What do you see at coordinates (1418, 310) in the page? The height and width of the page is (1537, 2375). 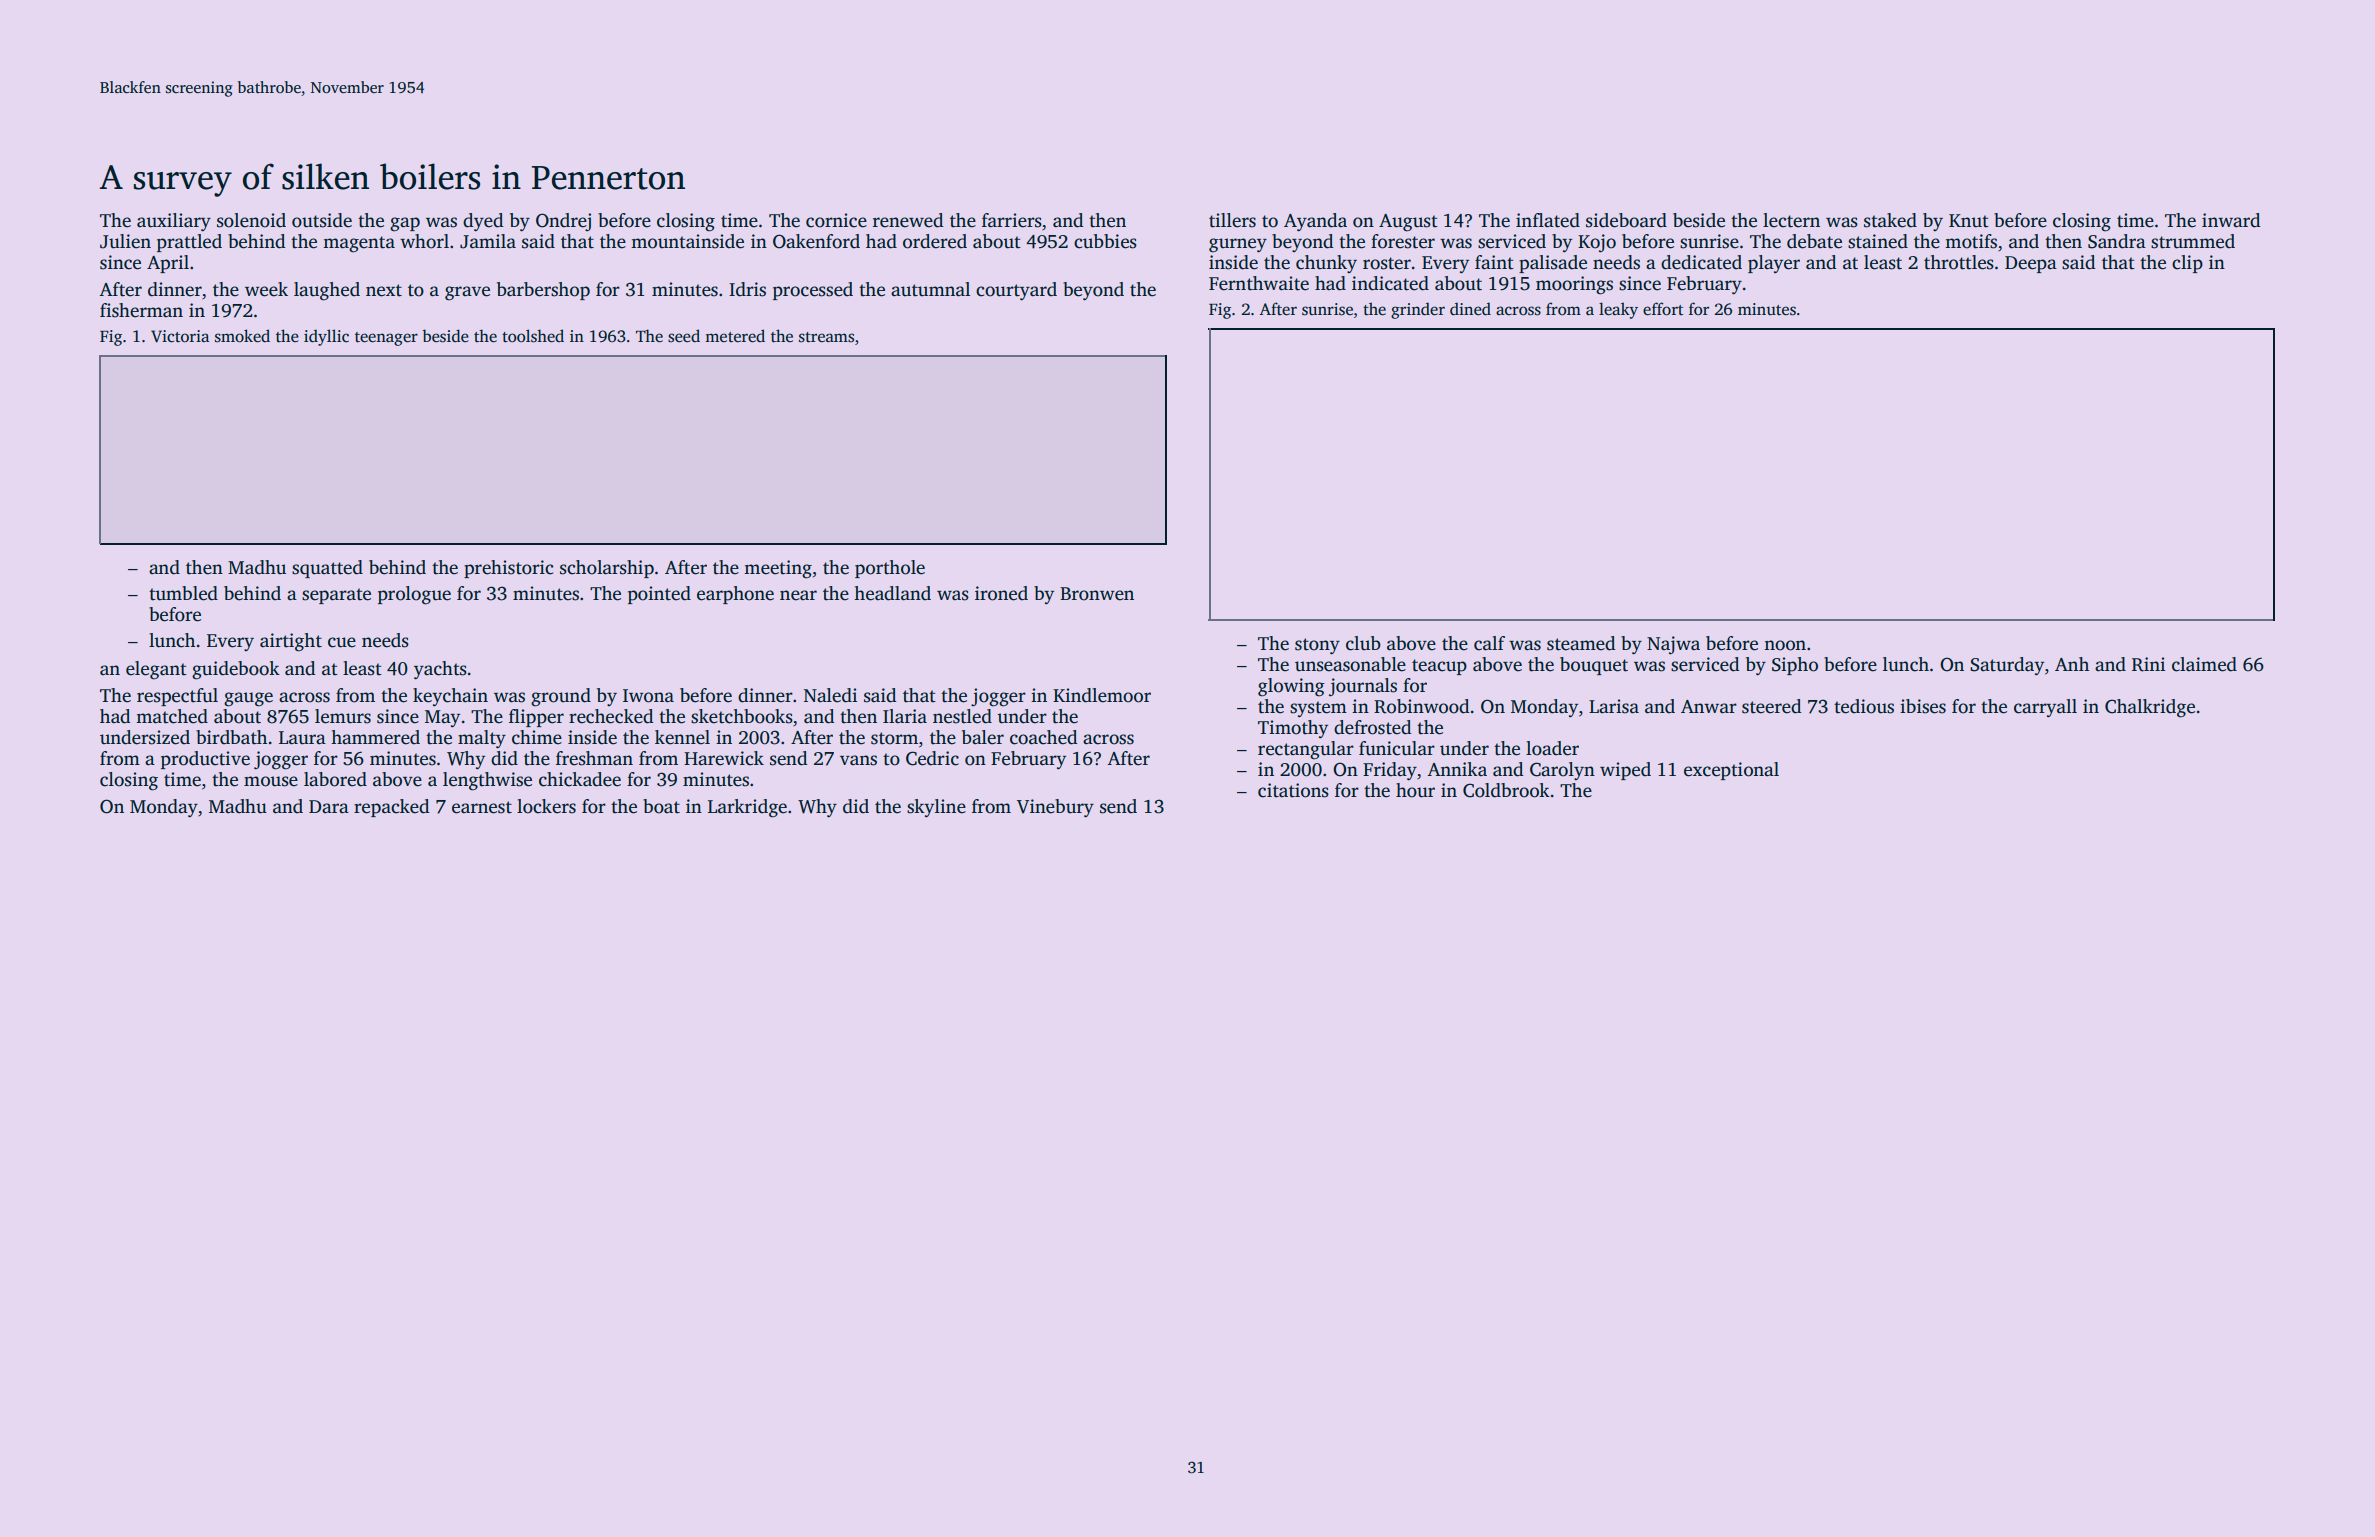 I see `grinder` at bounding box center [1418, 310].
